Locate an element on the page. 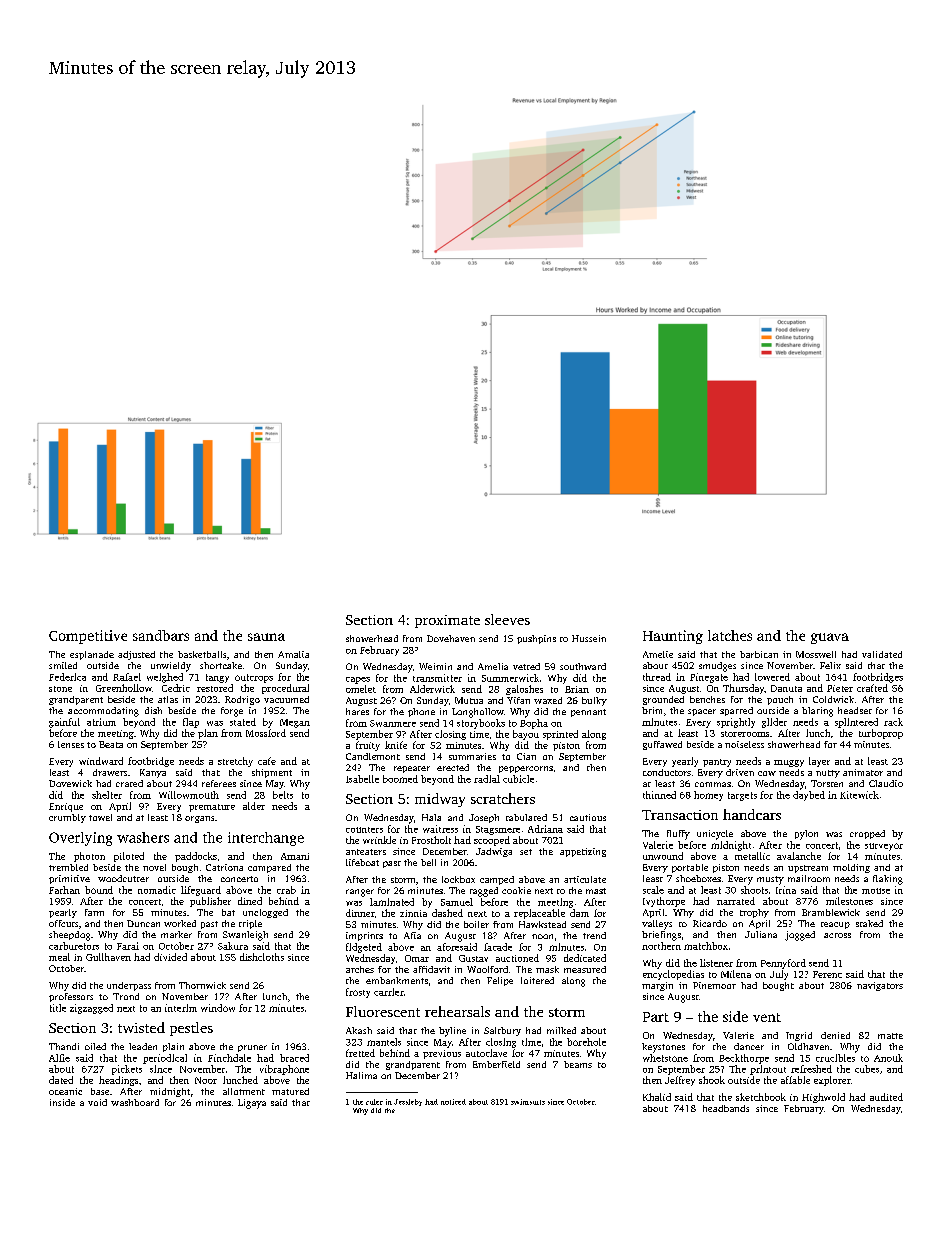  layer is located at coordinates (819, 762).
